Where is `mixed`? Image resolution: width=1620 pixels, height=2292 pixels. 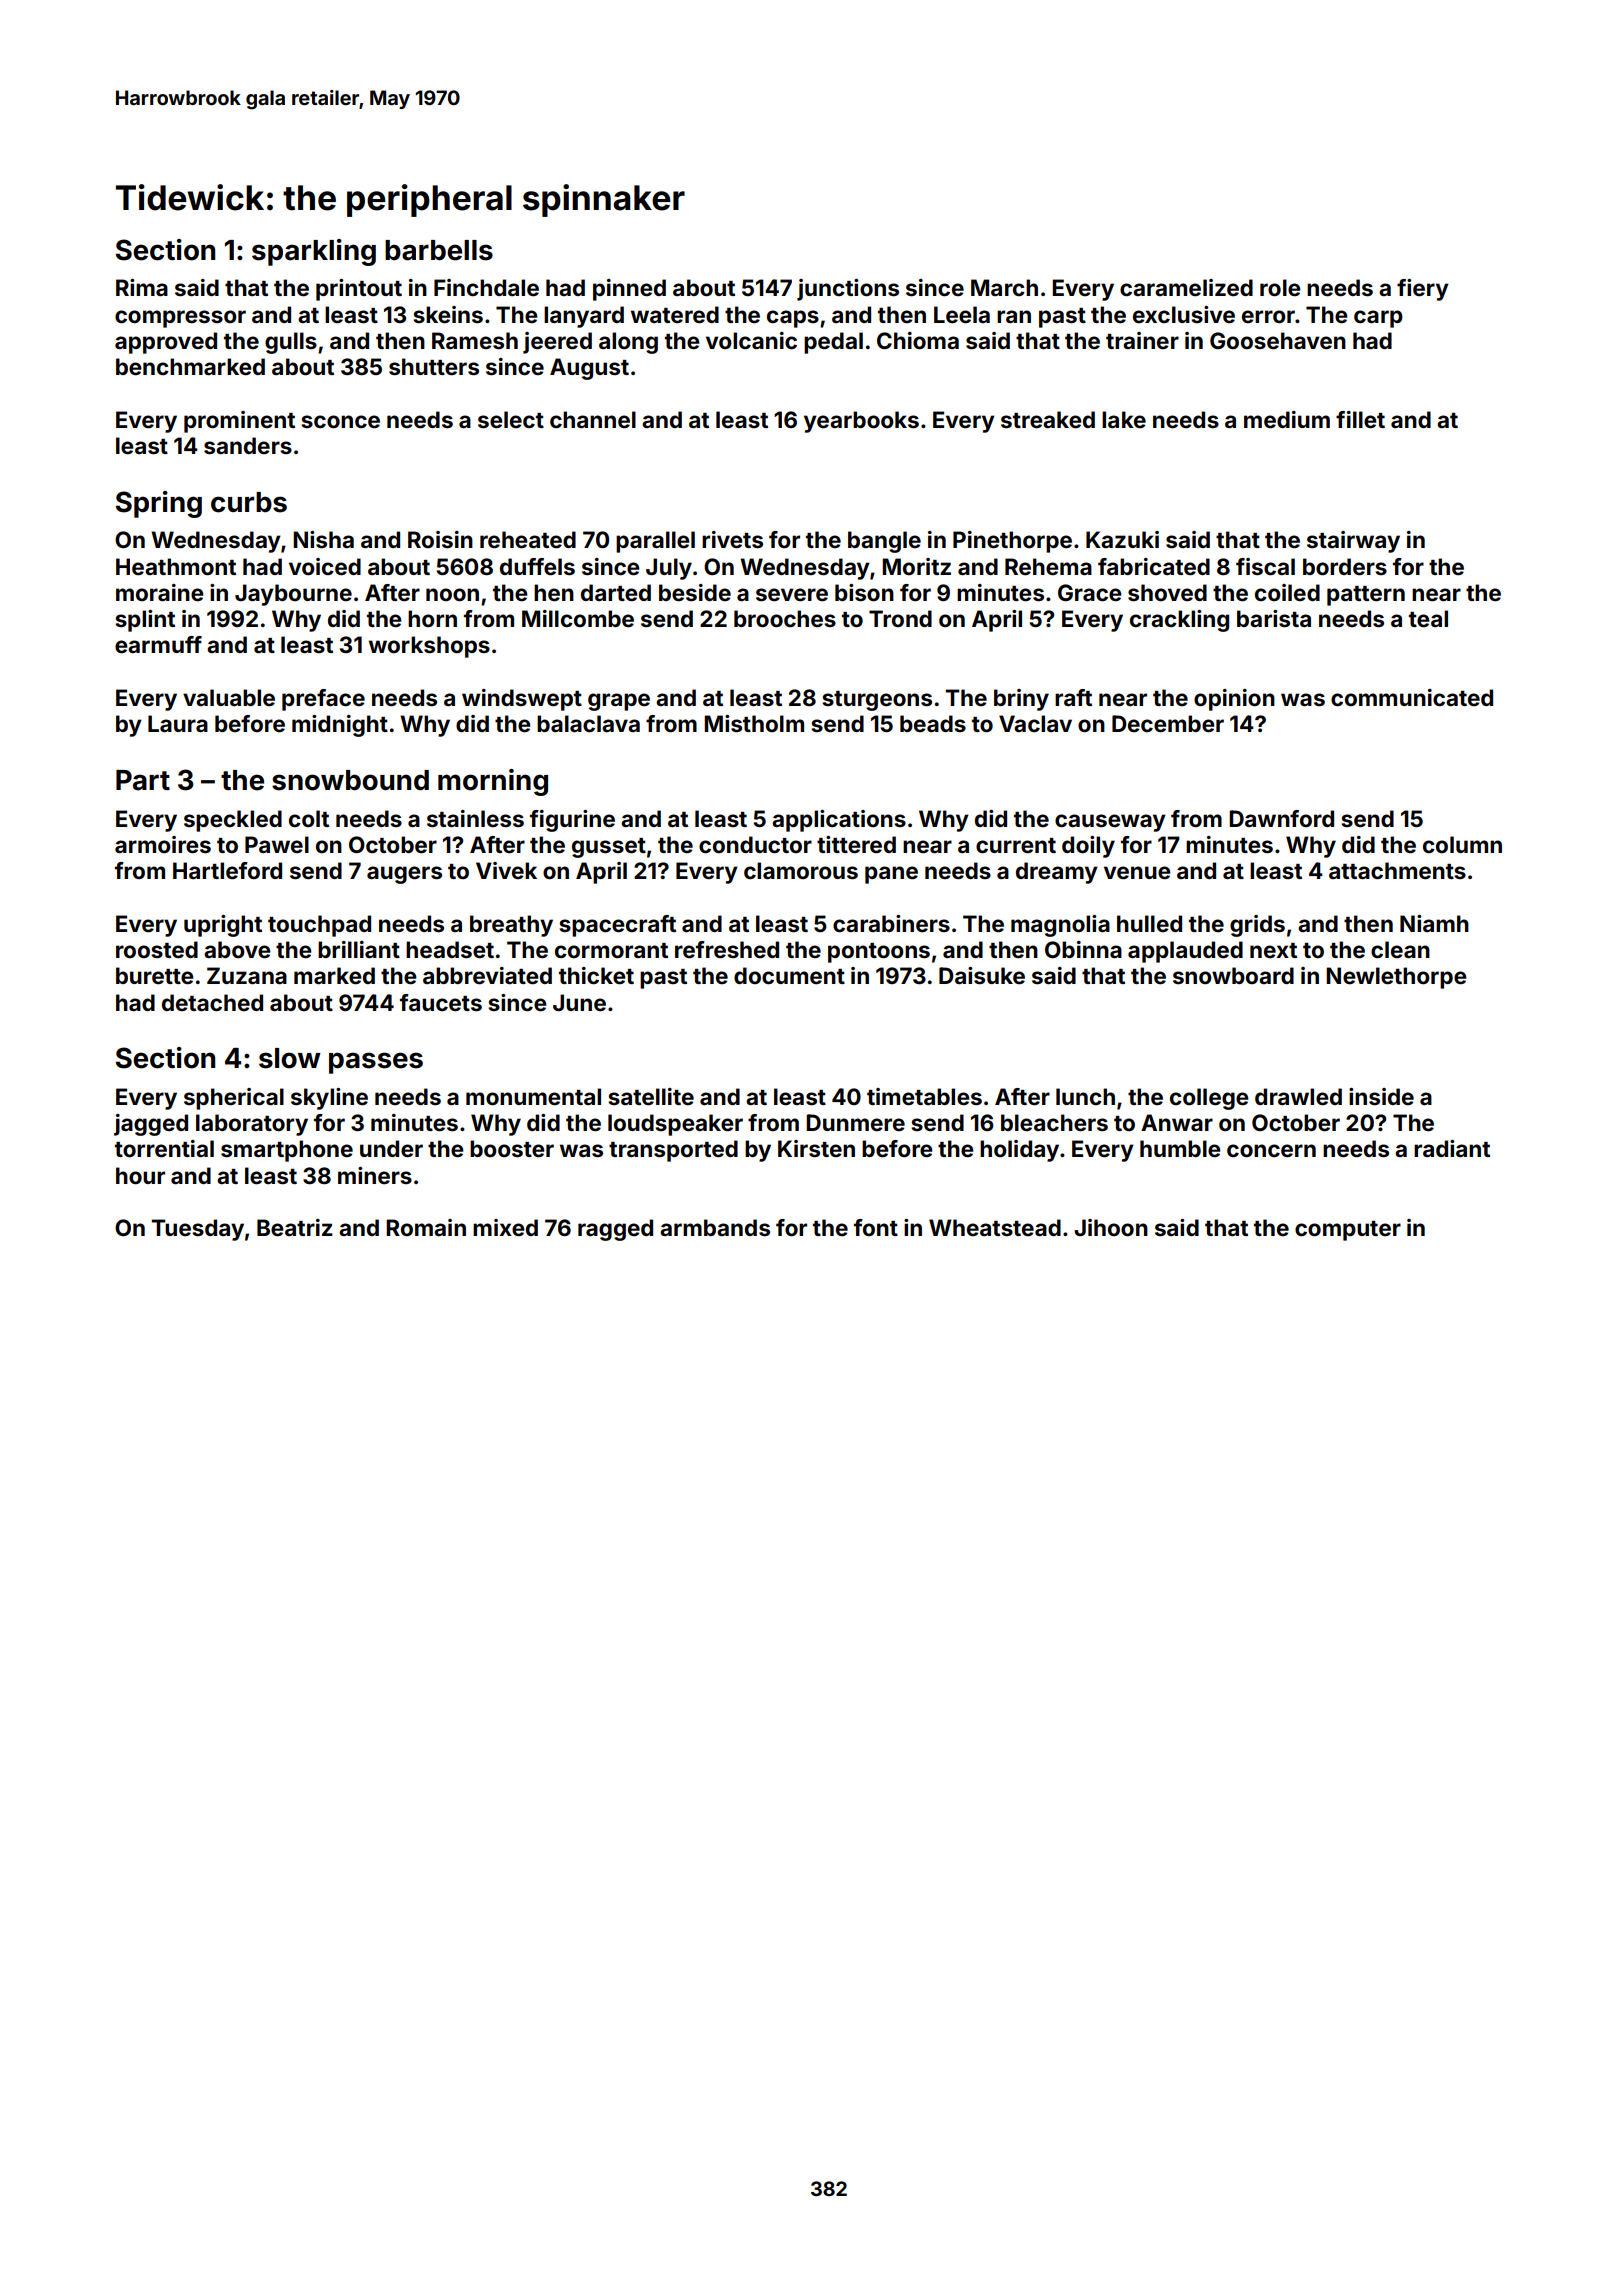 mixed is located at coordinates (505, 1227).
